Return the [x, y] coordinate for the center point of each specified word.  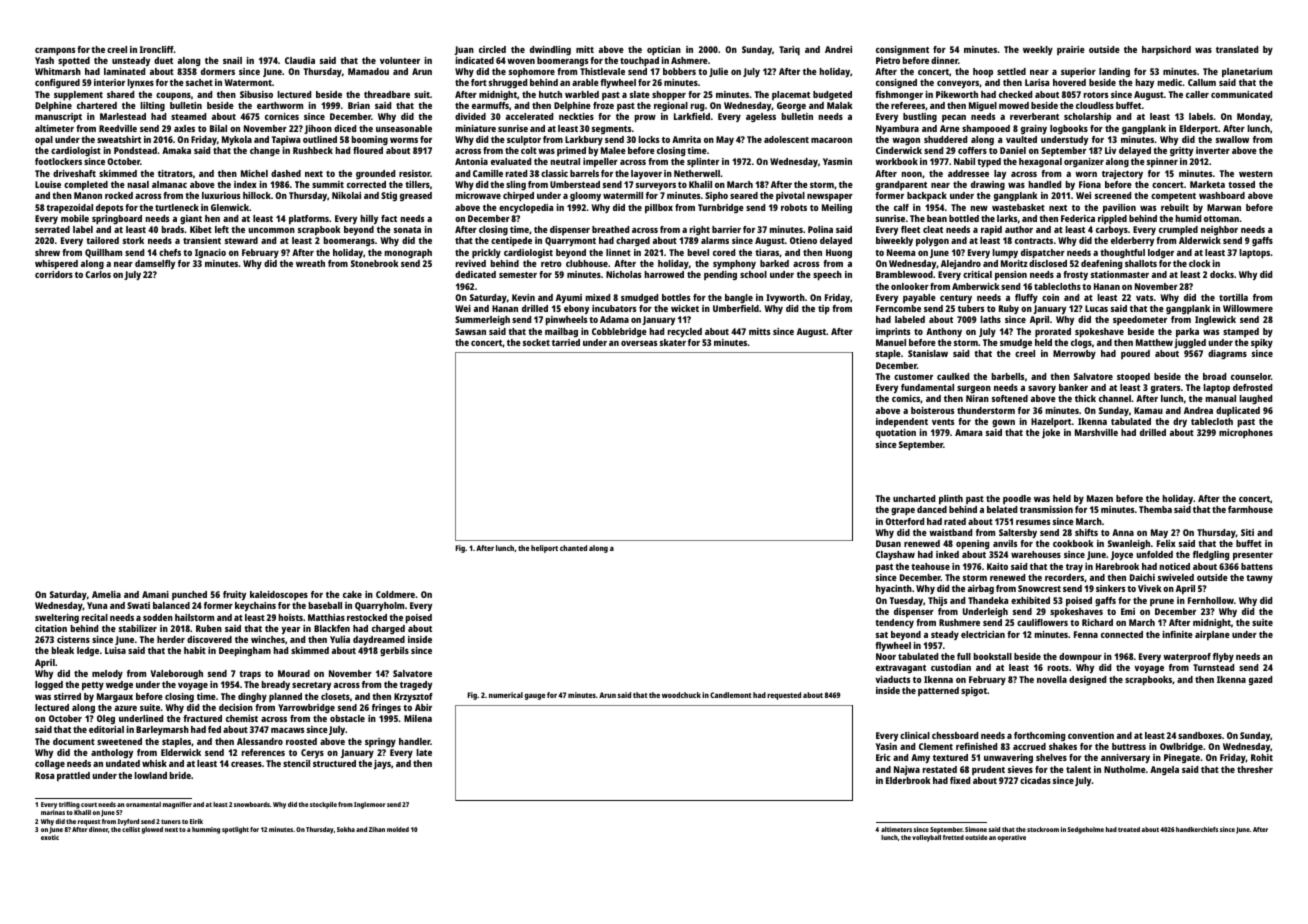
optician [664, 50]
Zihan [377, 829]
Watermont [248, 82]
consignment [902, 50]
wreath [310, 263]
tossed [1241, 184]
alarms [715, 240]
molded [398, 829]
